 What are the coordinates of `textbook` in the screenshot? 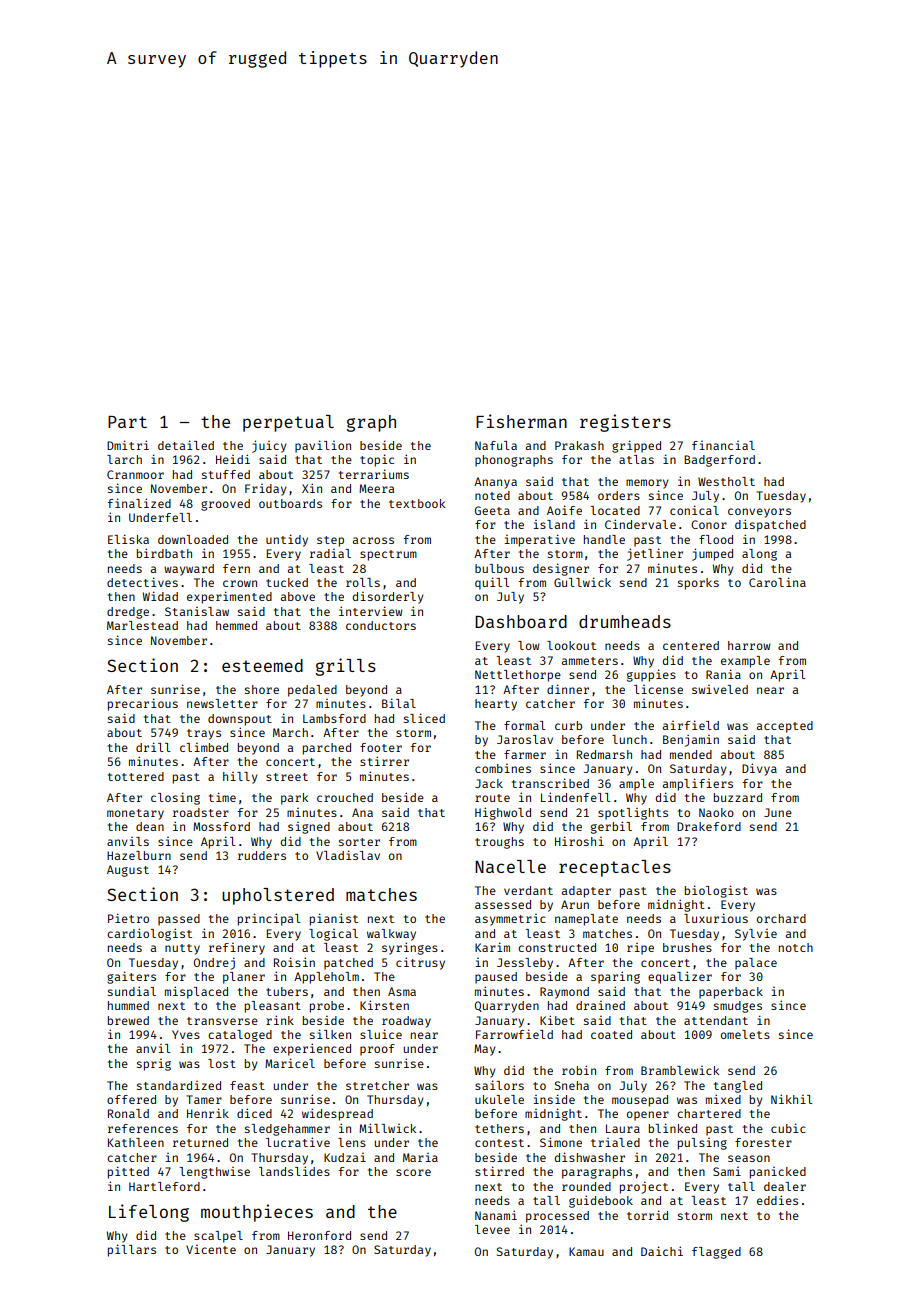 It's located at (417, 503).
